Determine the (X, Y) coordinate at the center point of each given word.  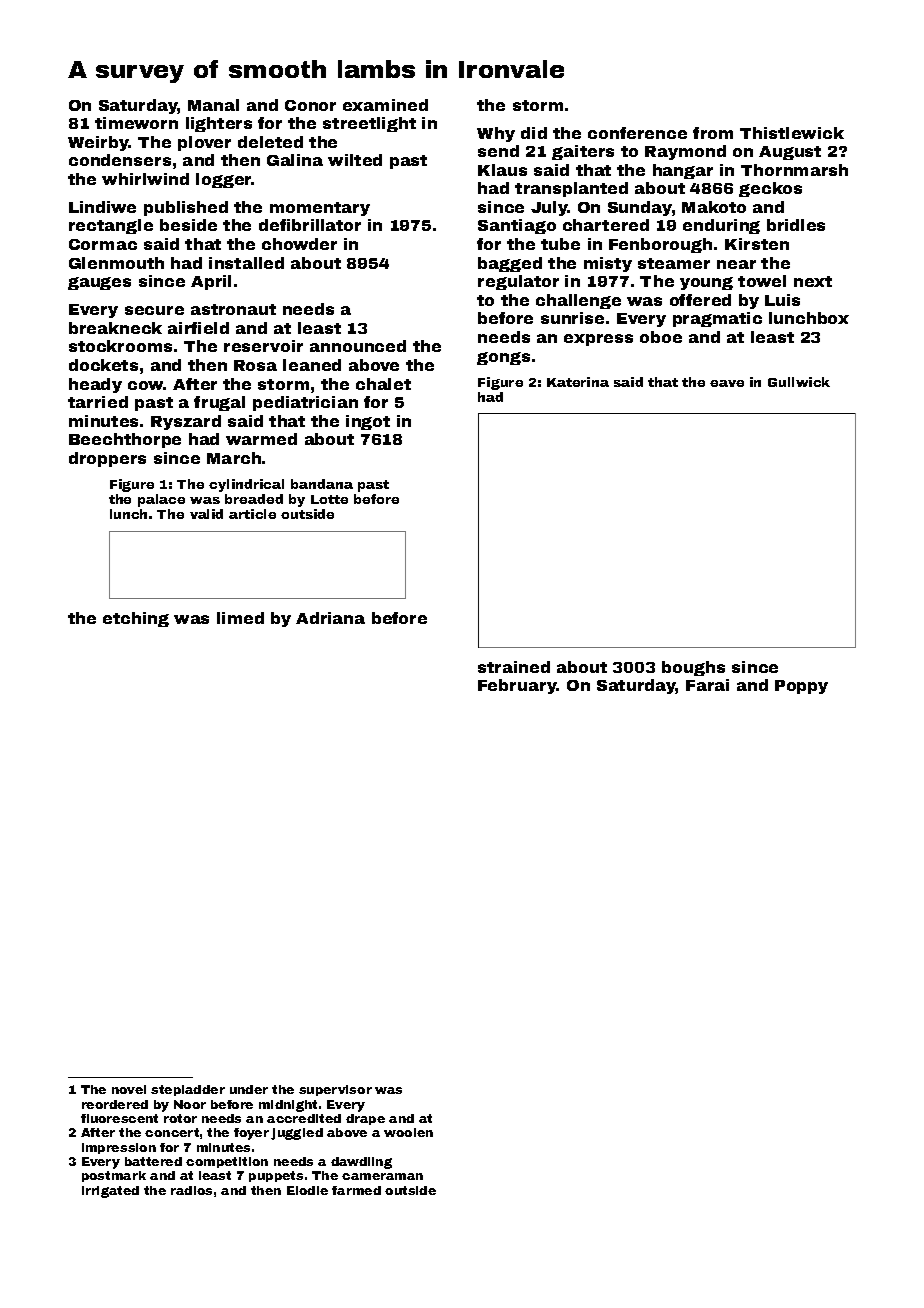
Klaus (502, 170)
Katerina (578, 382)
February (517, 686)
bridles (796, 225)
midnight (288, 1106)
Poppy (801, 687)
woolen (408, 1132)
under (249, 1089)
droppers (107, 459)
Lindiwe (102, 207)
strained (514, 667)
